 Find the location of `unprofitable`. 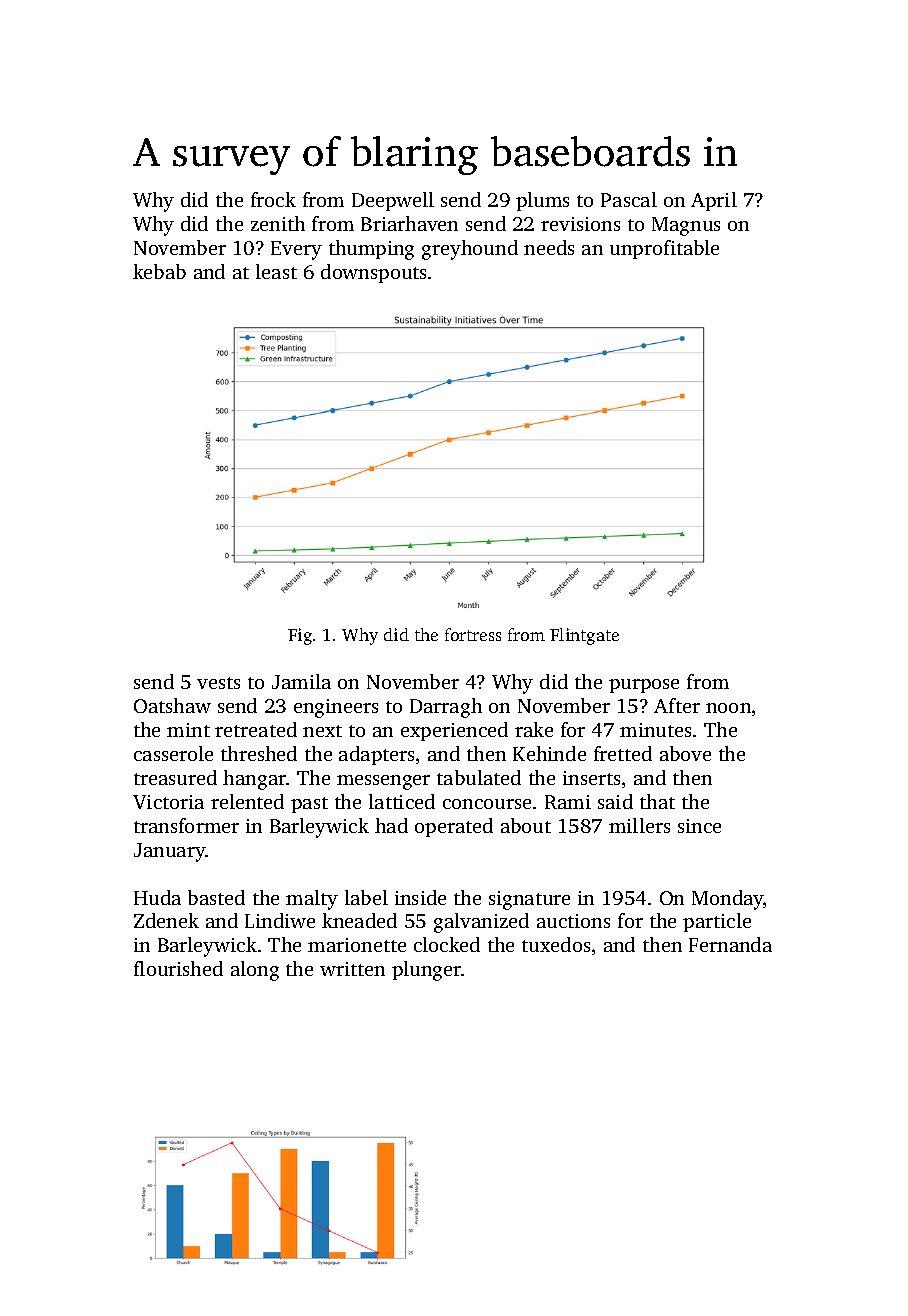

unprofitable is located at coordinates (664, 249).
